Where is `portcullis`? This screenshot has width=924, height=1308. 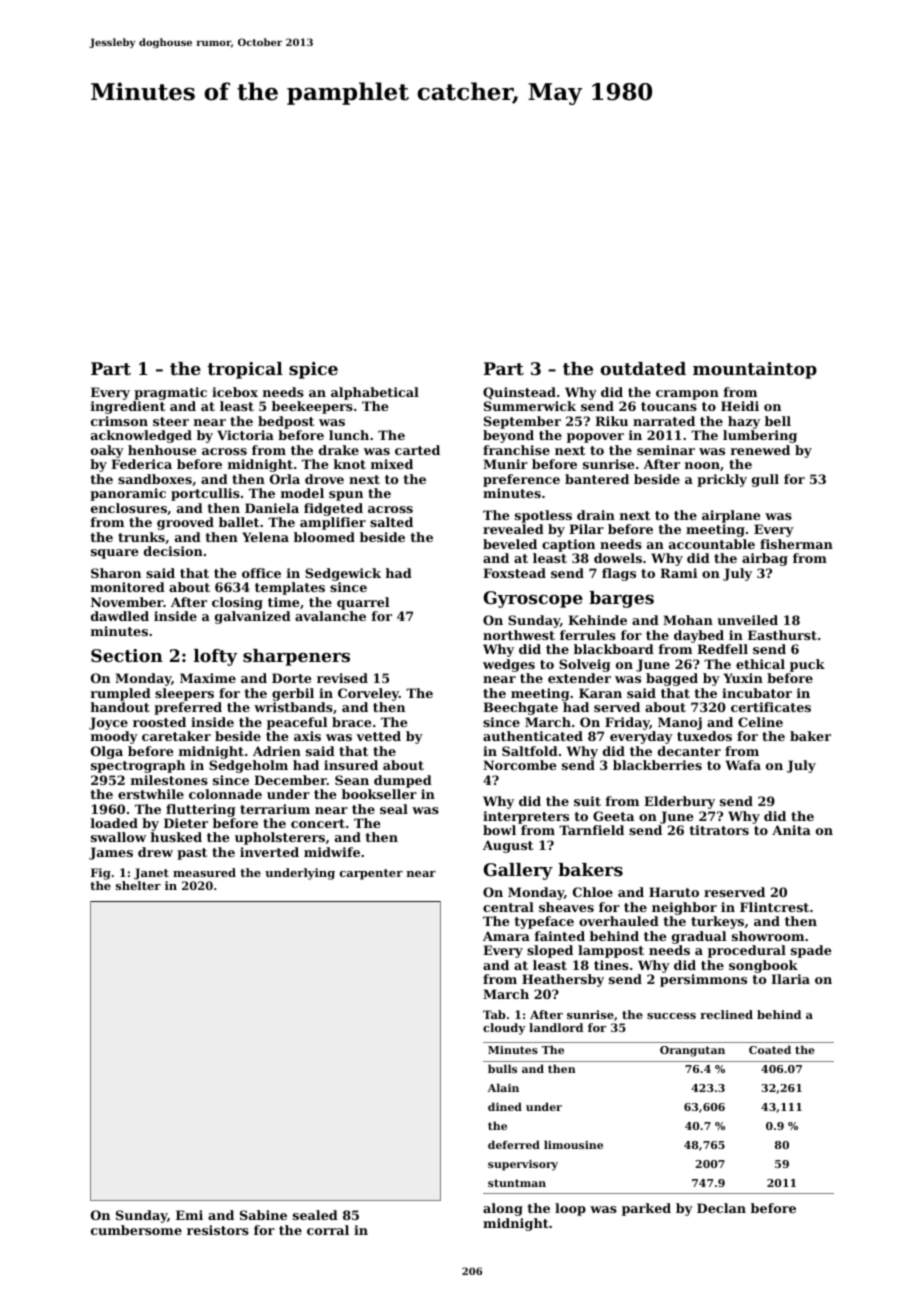 portcullis is located at coordinates (205, 494).
